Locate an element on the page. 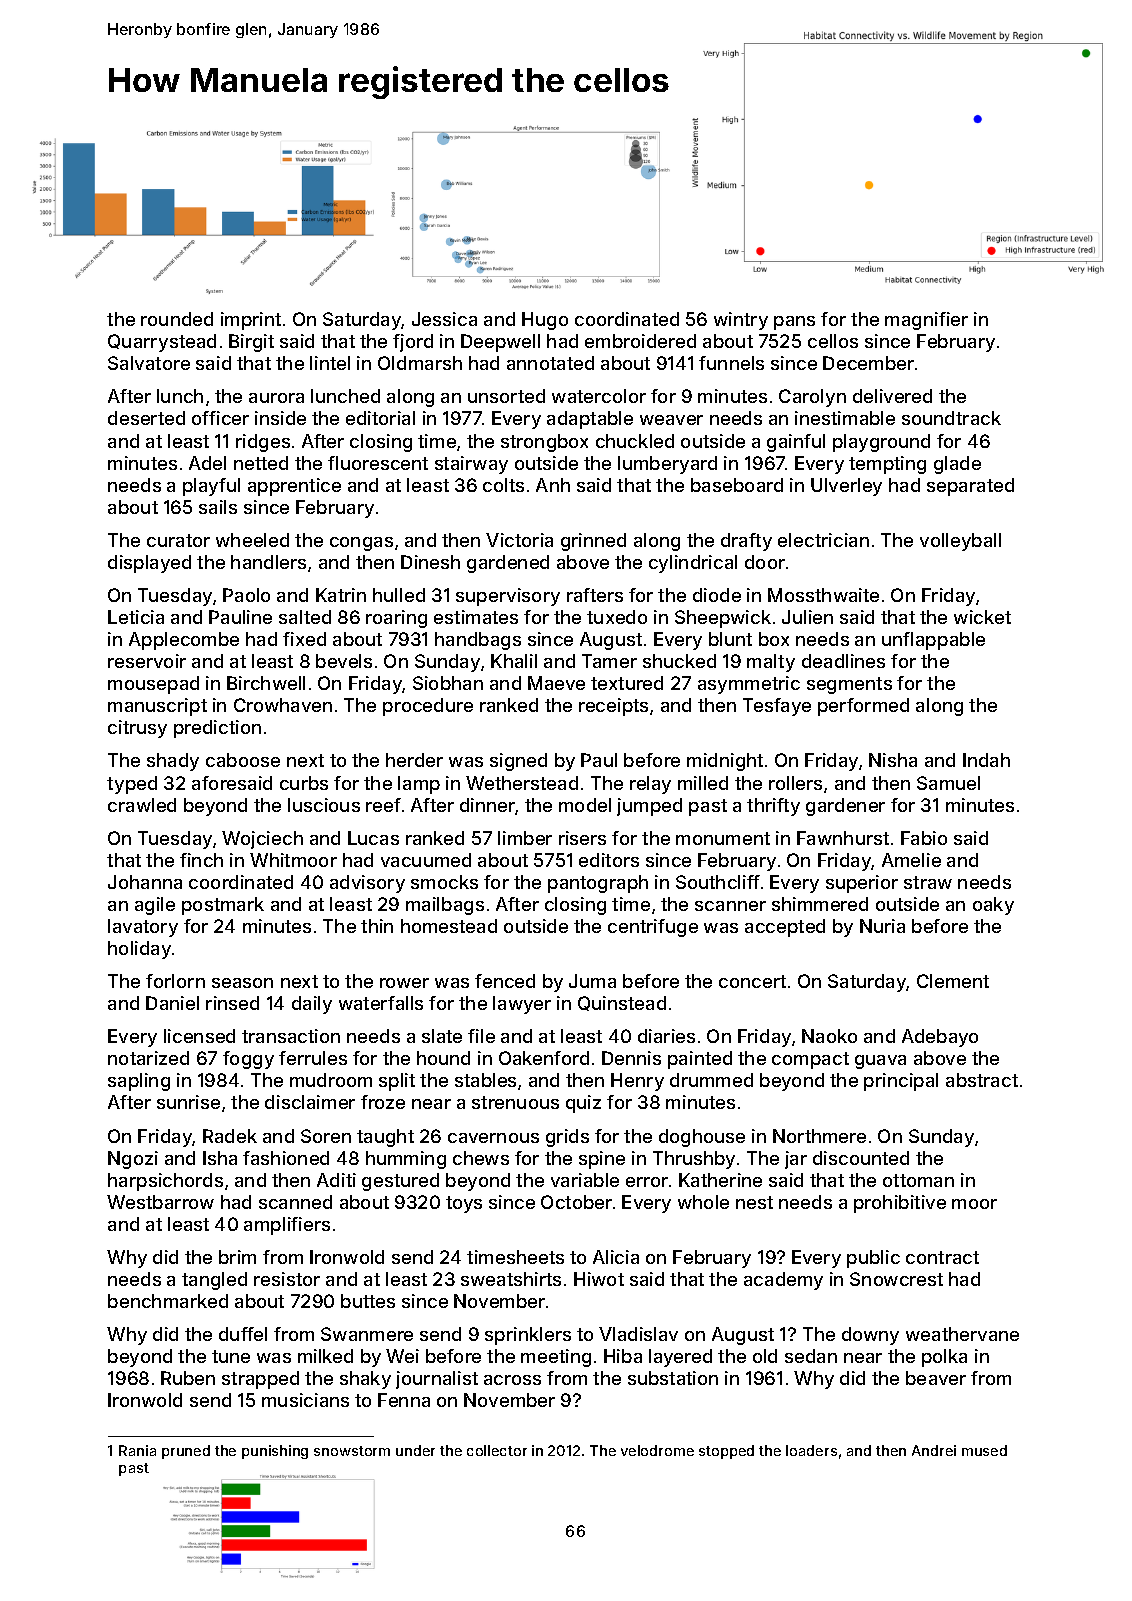 The image size is (1132, 1601). resistor is located at coordinates (287, 1279).
